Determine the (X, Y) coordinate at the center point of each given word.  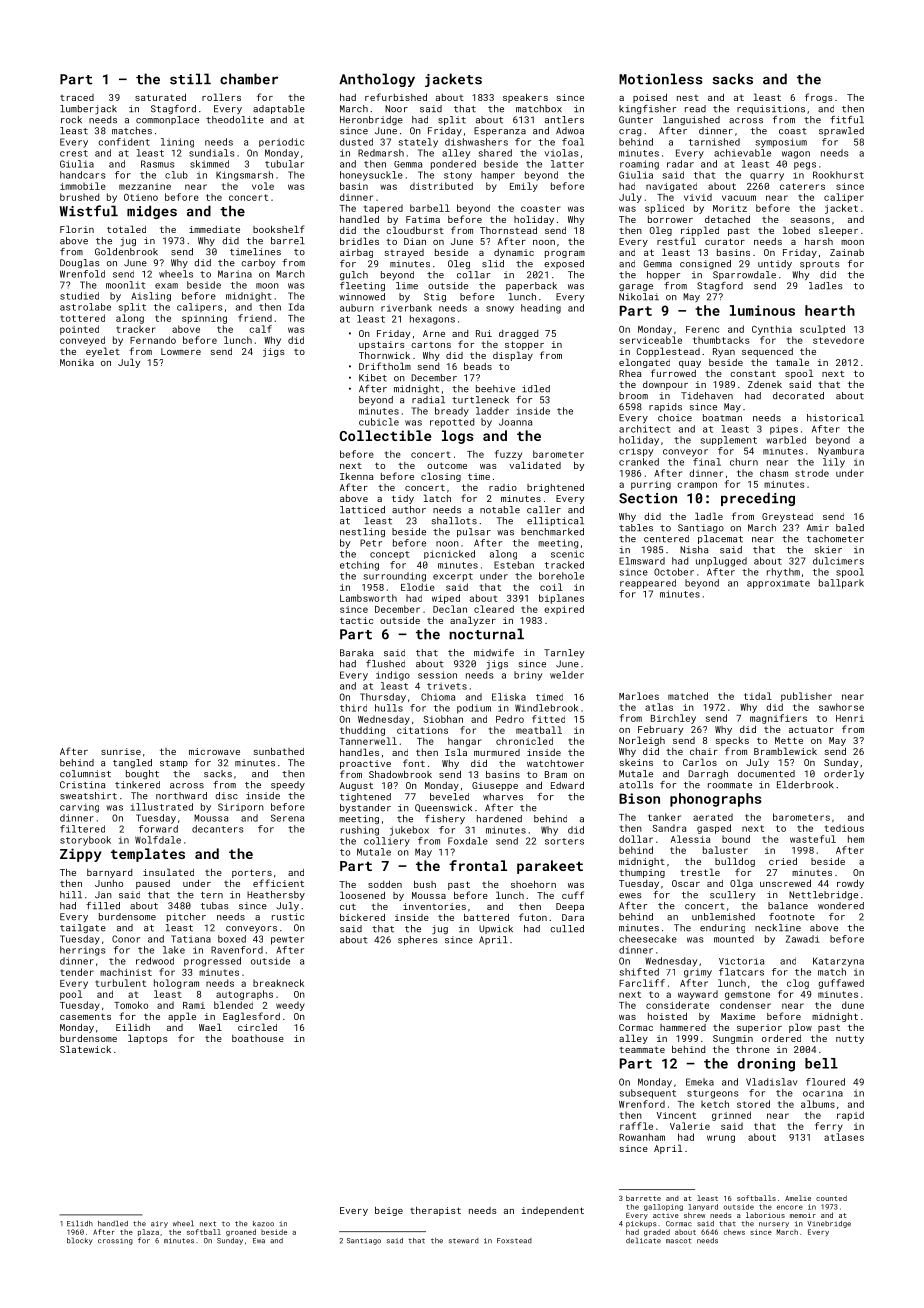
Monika (77, 362)
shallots (454, 521)
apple (182, 1017)
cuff (573, 895)
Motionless (661, 79)
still (190, 79)
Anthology (377, 80)
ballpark (841, 584)
